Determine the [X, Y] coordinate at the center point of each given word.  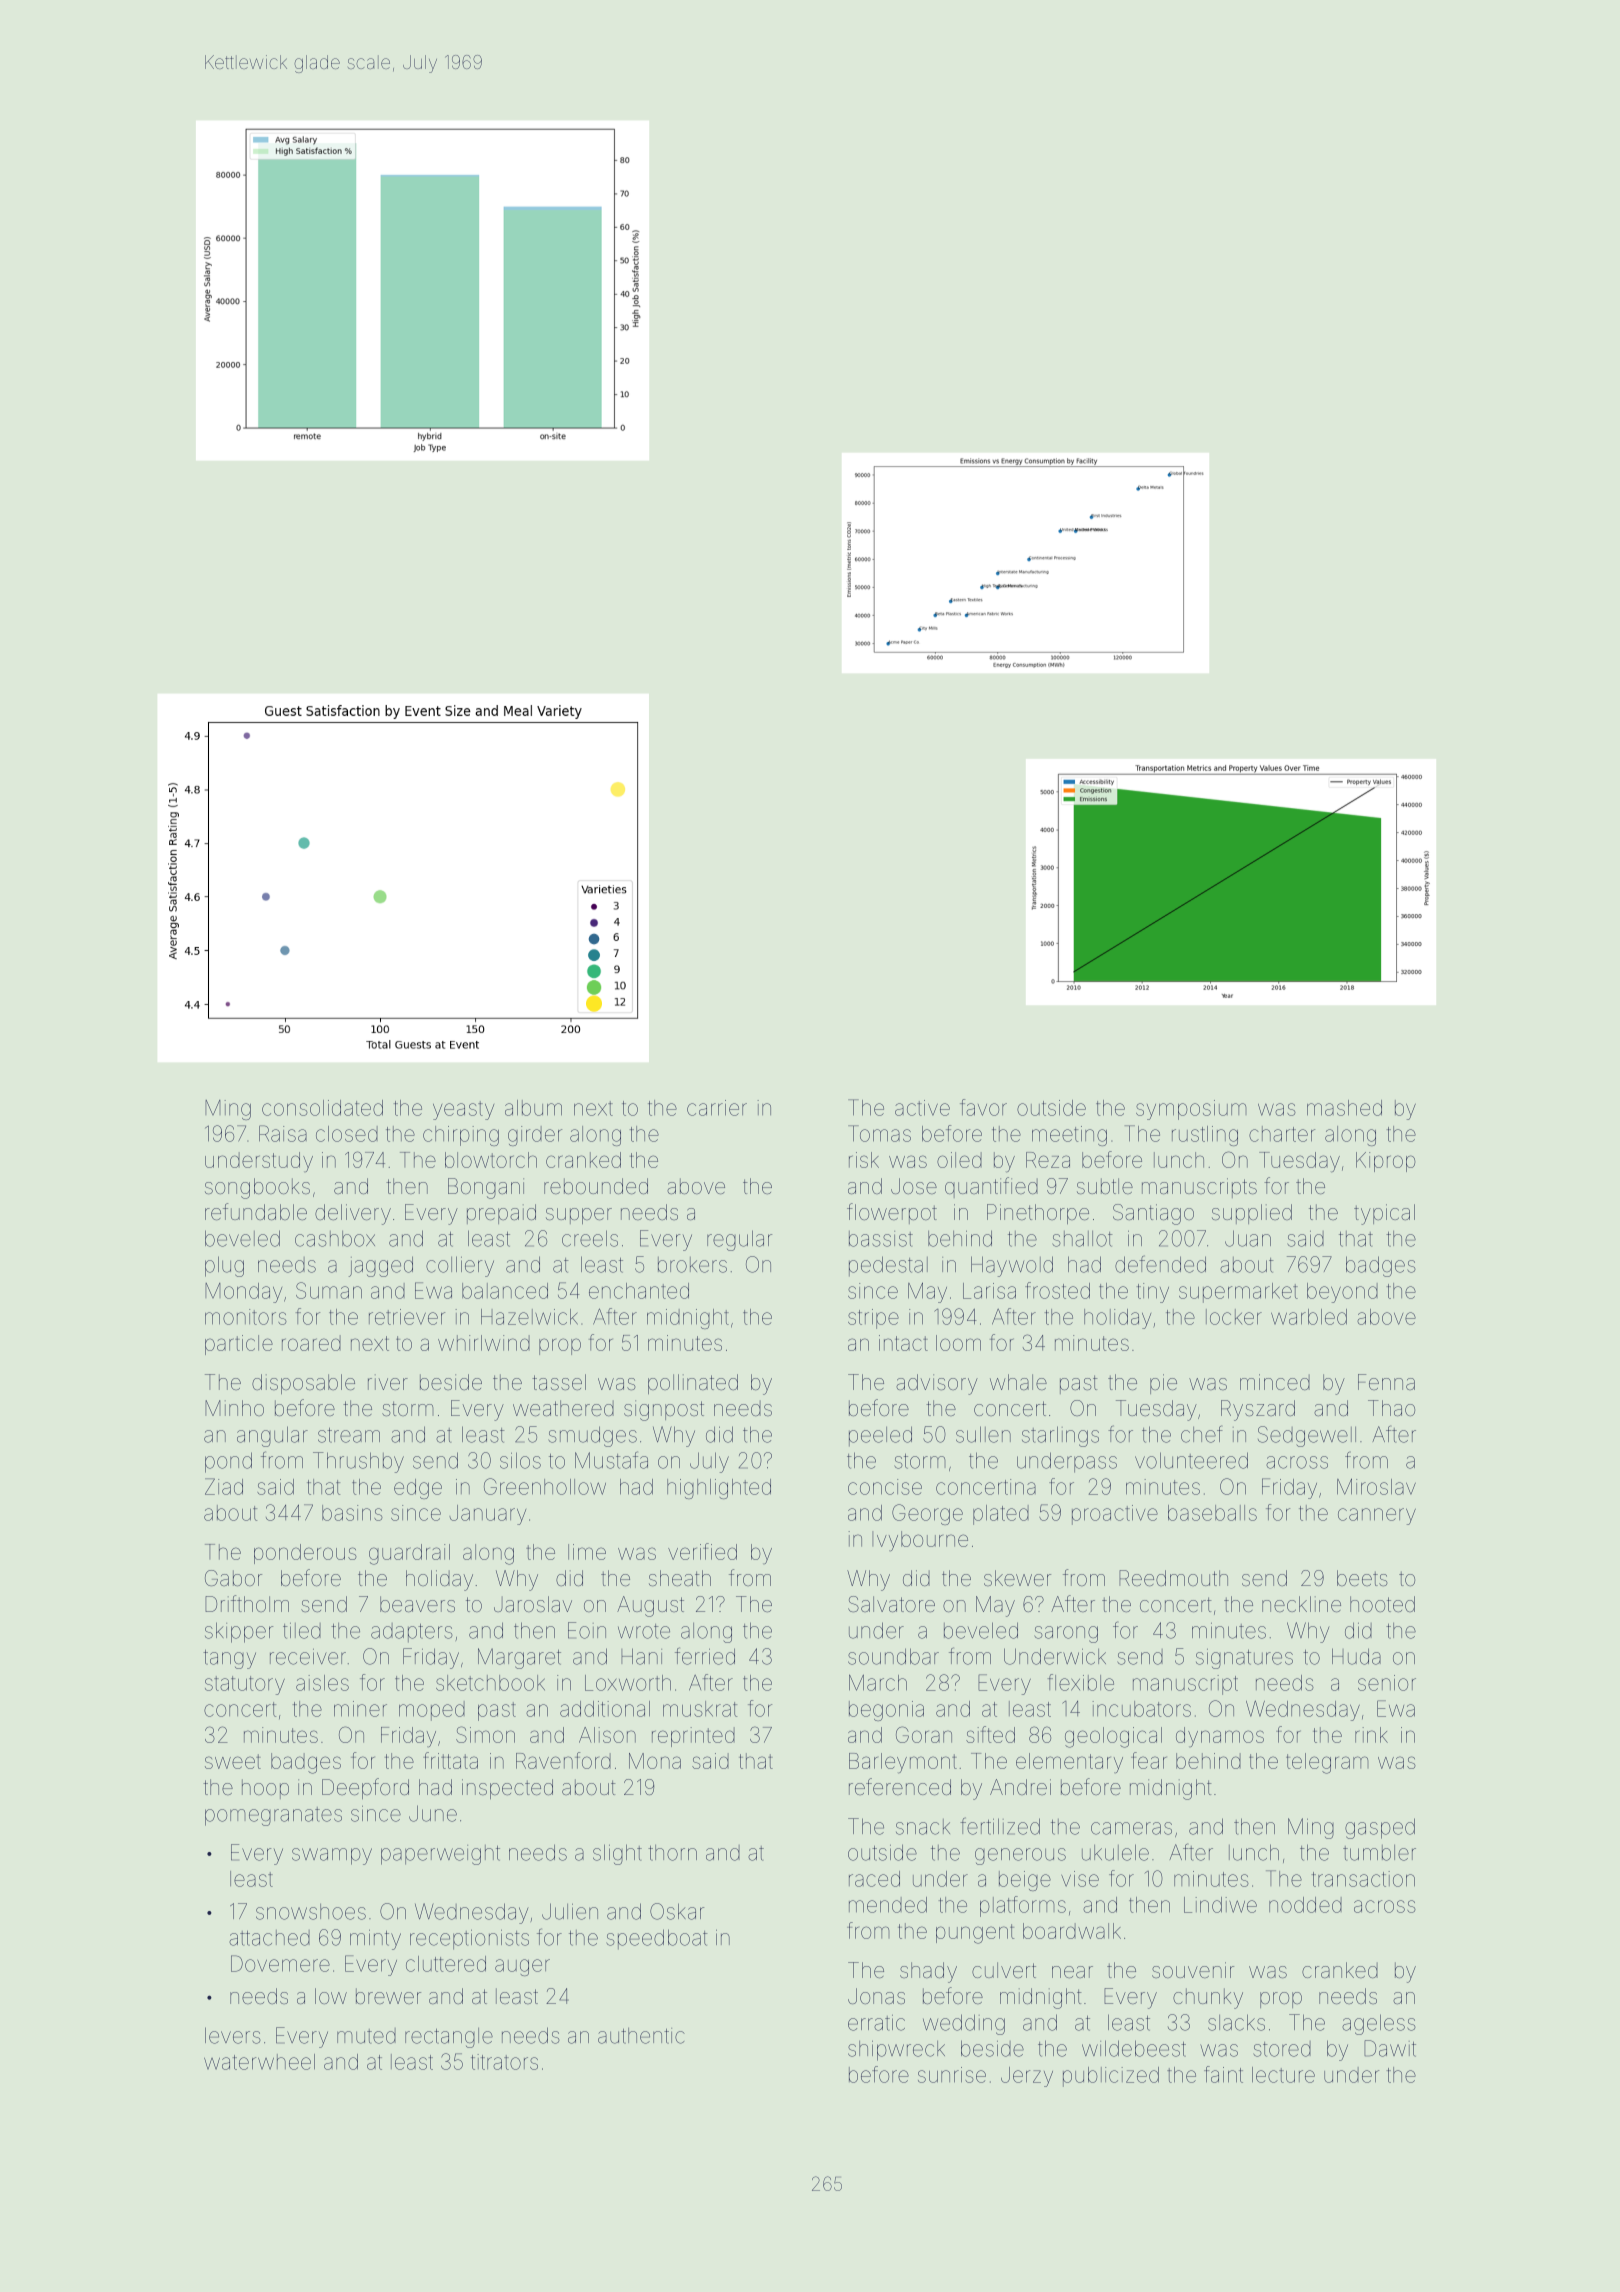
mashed [1344, 1108]
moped [432, 1711]
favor [983, 1107]
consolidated [322, 1108]
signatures [1244, 1659]
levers [233, 2035]
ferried [705, 1656]
